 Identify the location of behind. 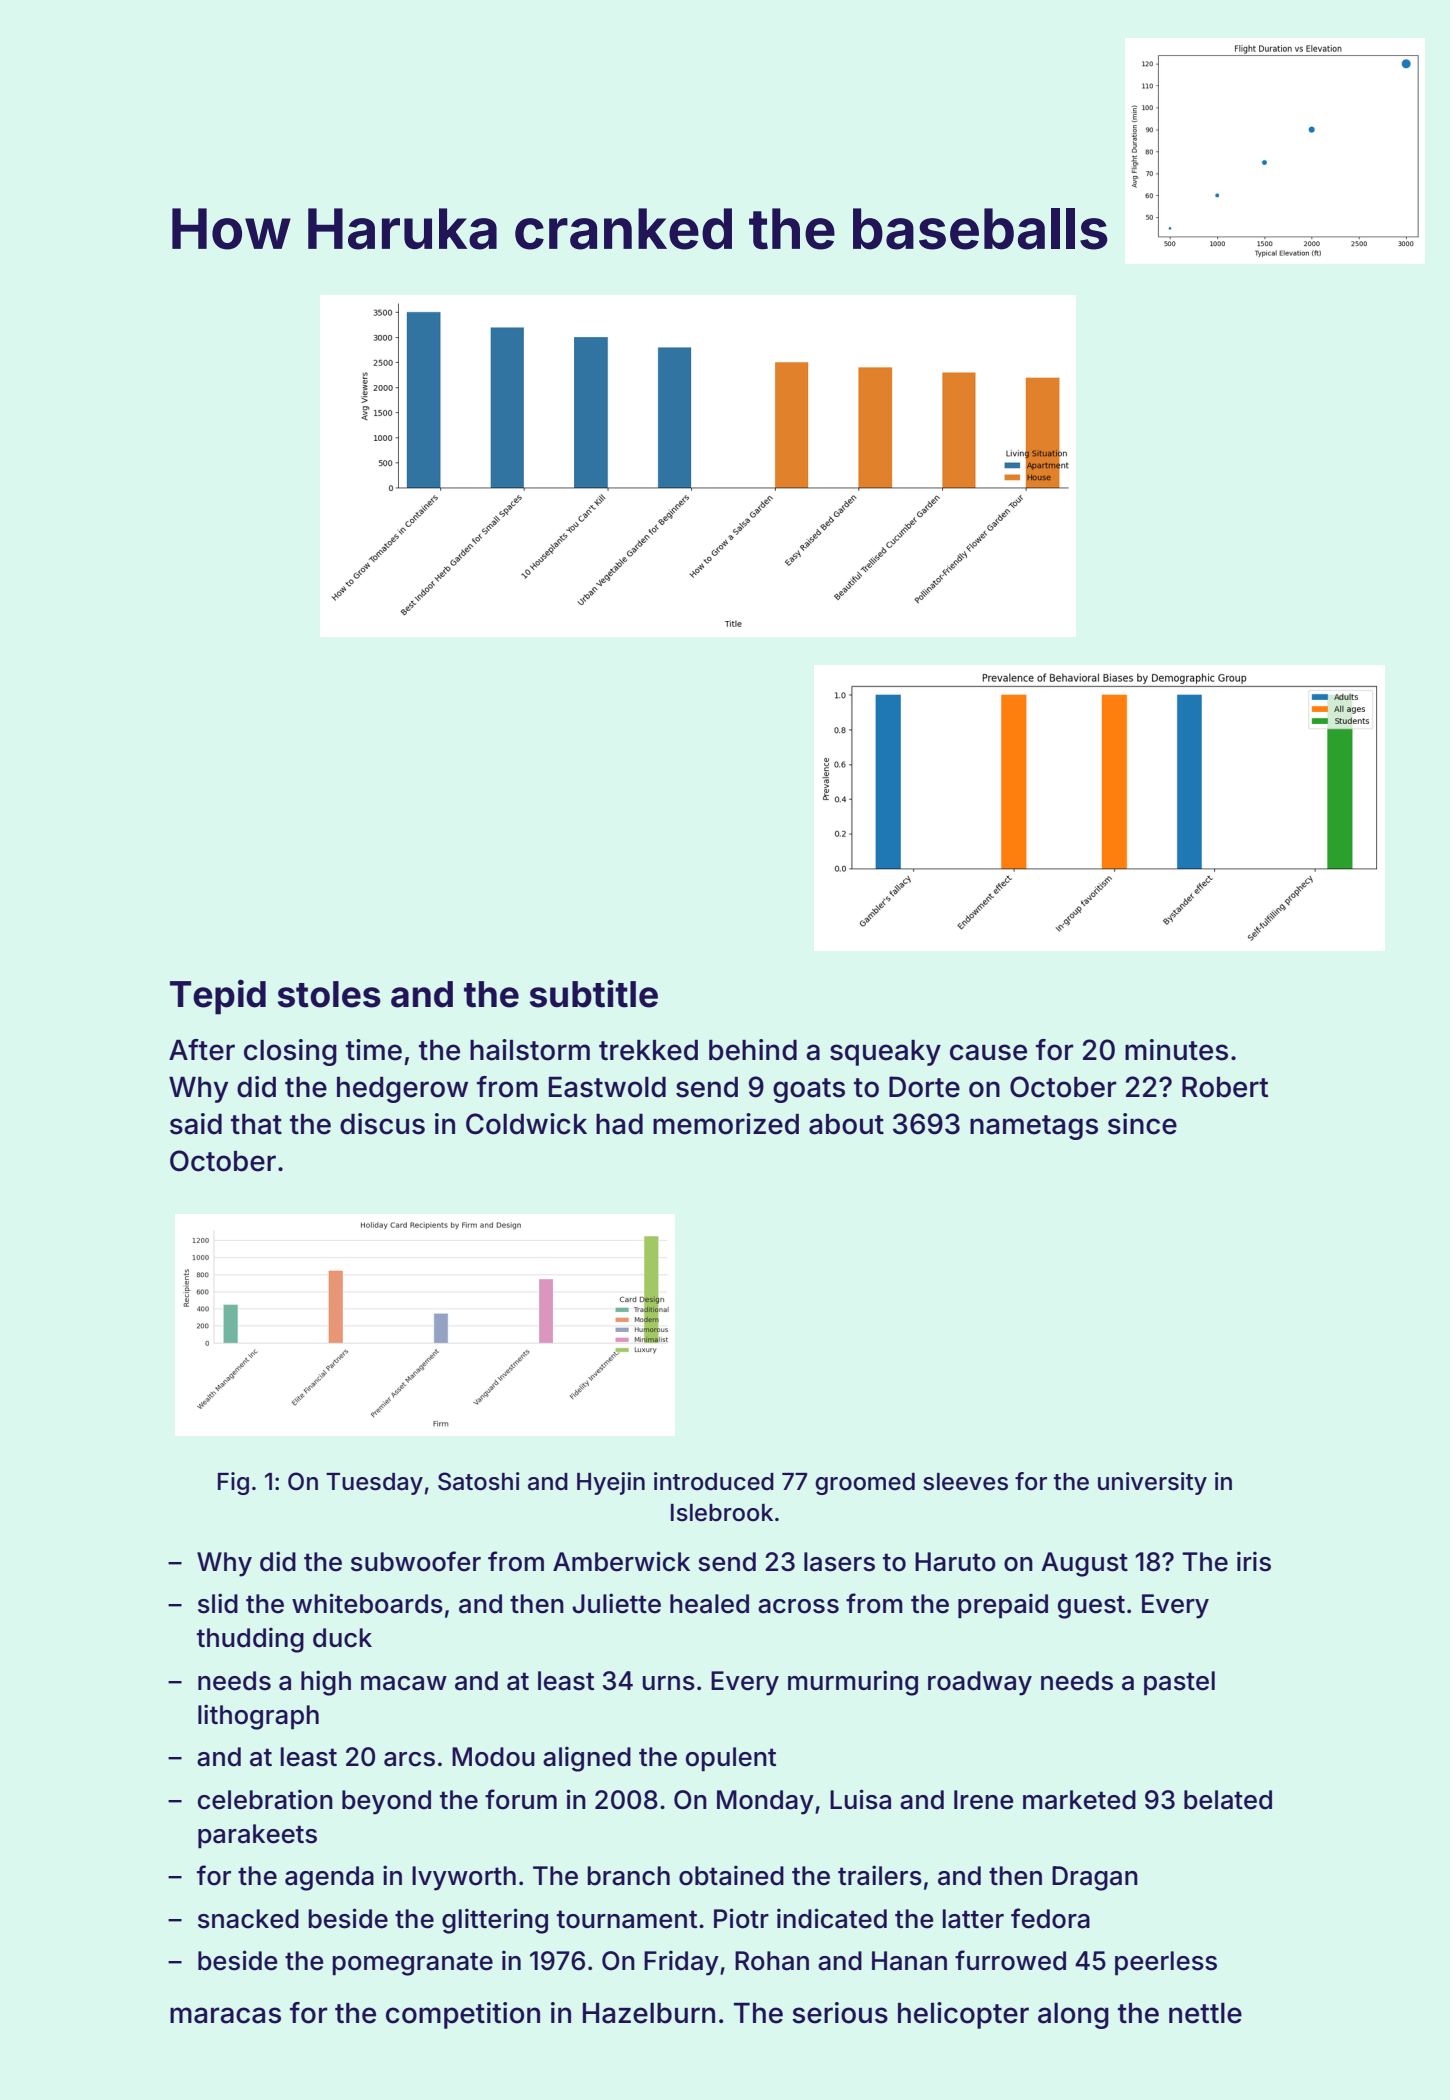
(753, 1050).
